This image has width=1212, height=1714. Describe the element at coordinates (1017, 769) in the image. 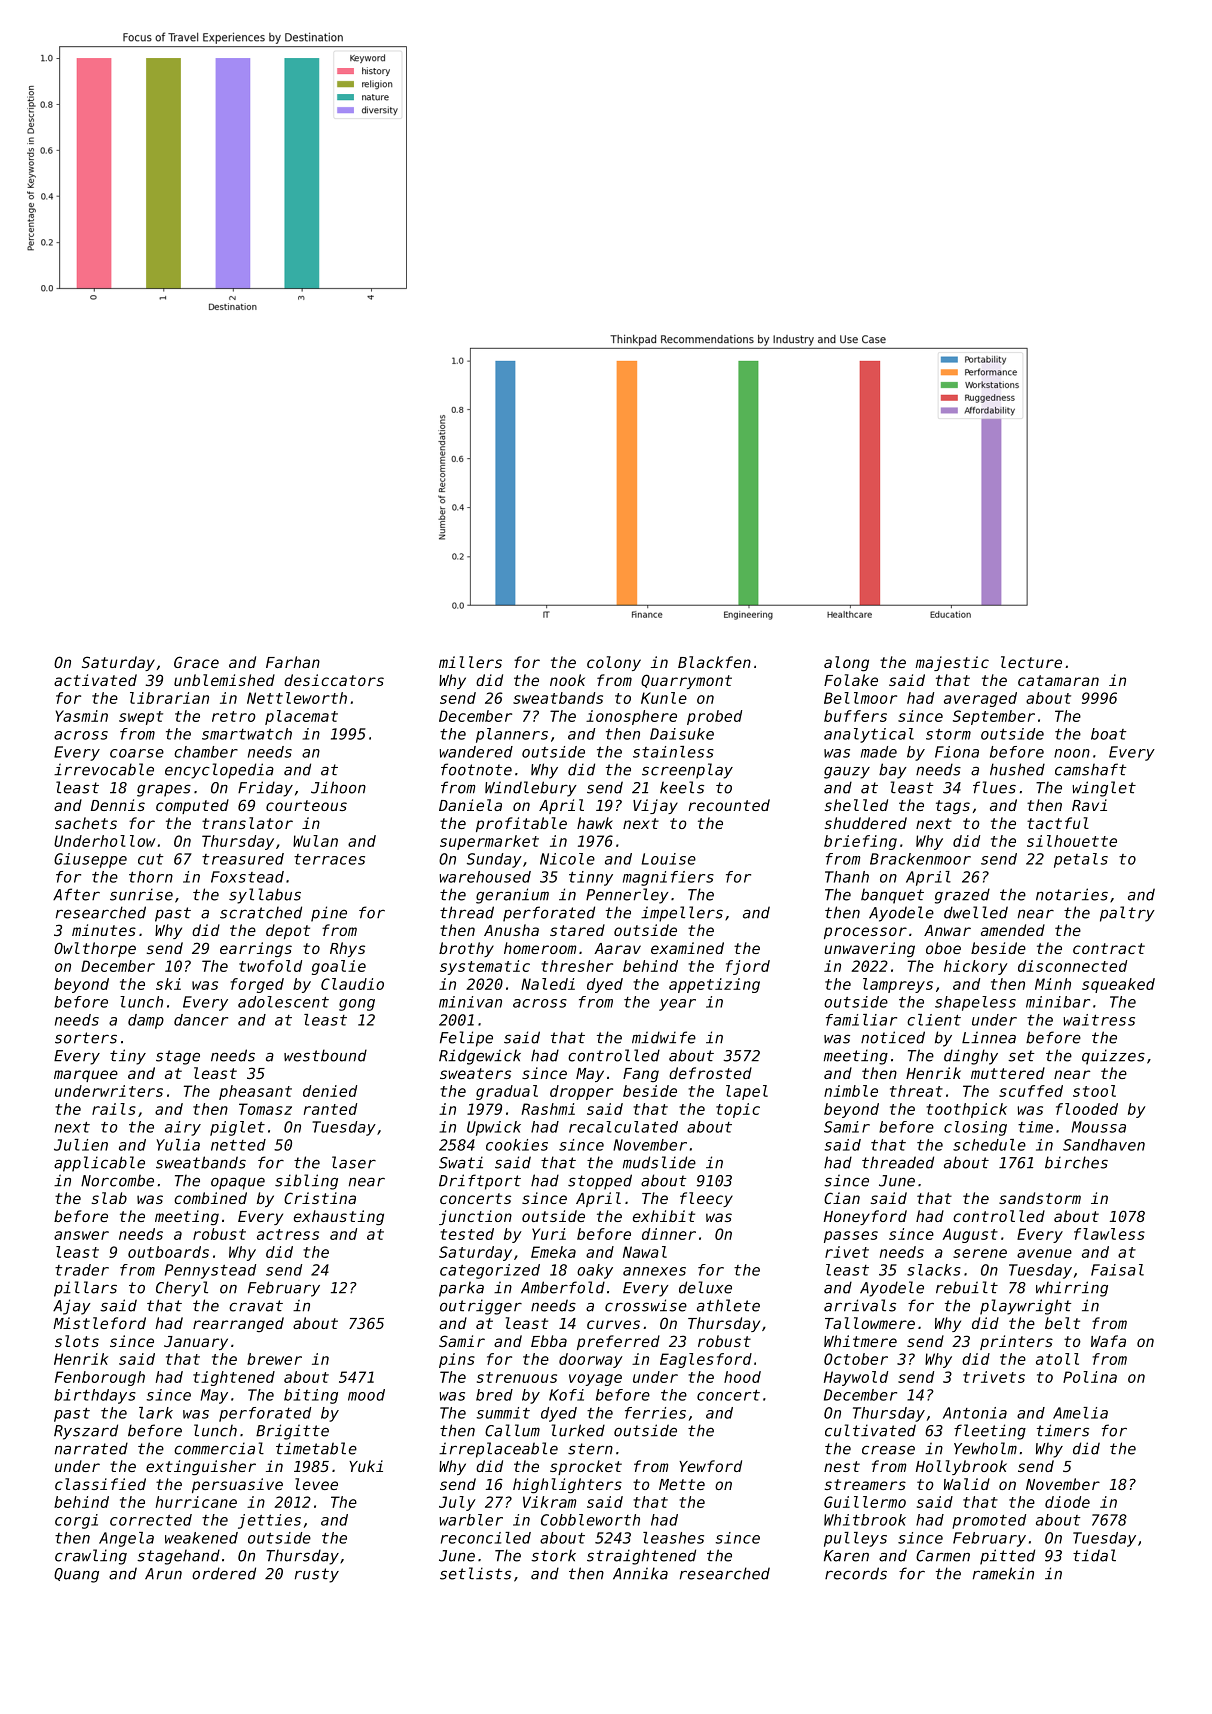

I see `hushed` at that location.
